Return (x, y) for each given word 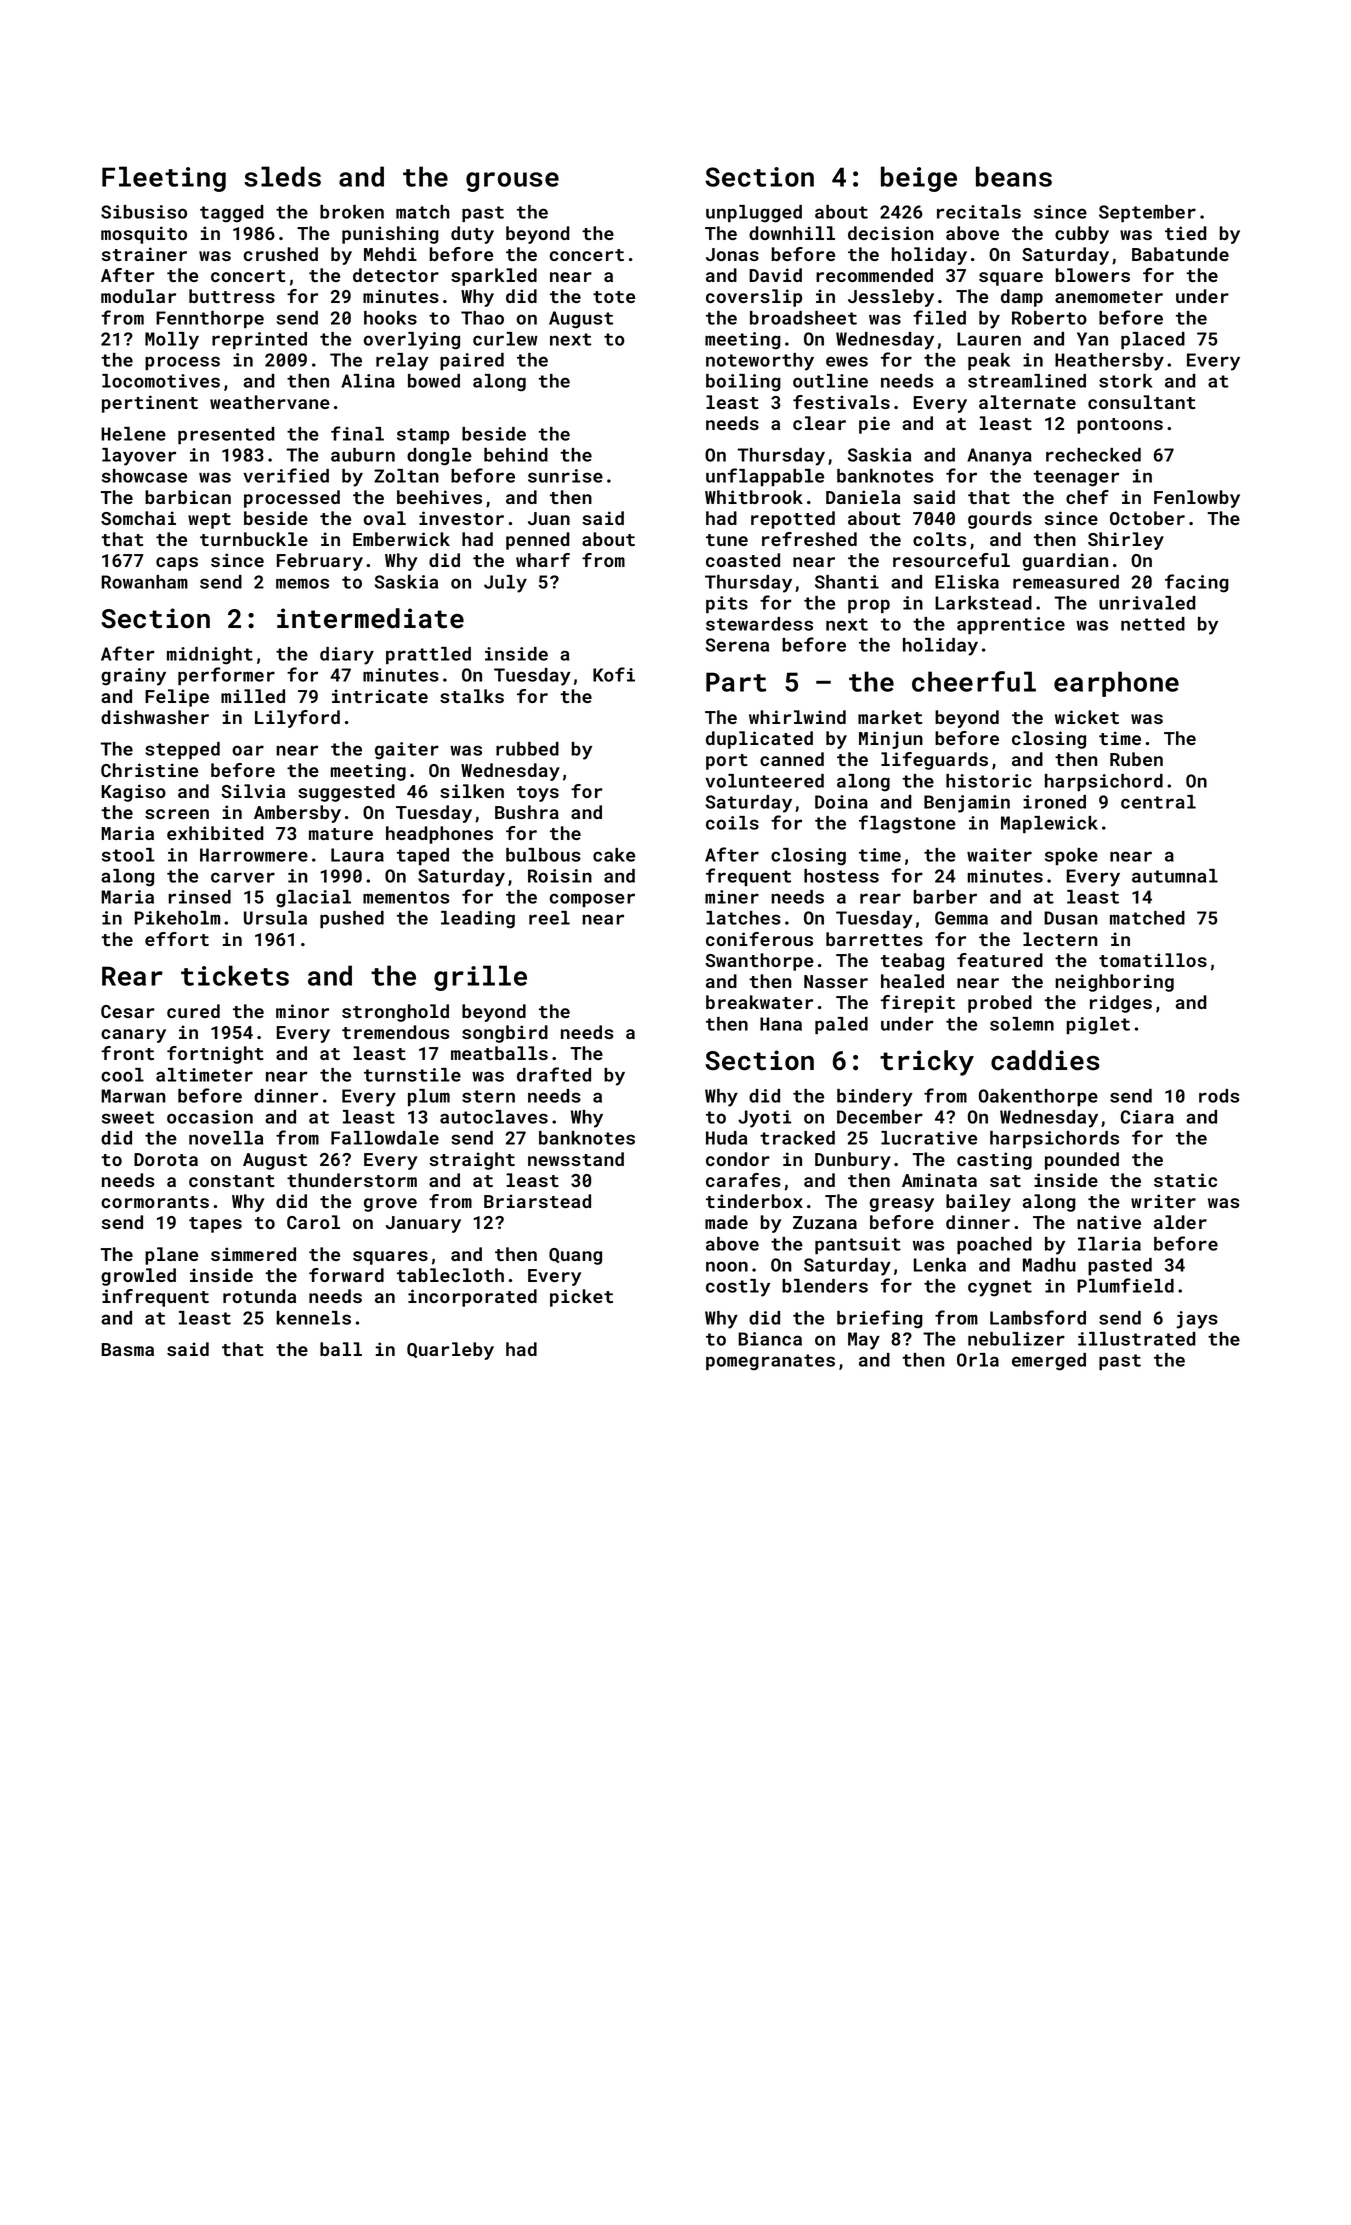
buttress (232, 296)
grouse (512, 182)
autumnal (1175, 876)
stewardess (759, 624)
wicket (1087, 717)
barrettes (874, 939)
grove (390, 1205)
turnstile (412, 1075)
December (880, 1117)
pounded (1082, 1161)
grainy (133, 677)
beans (1014, 176)
